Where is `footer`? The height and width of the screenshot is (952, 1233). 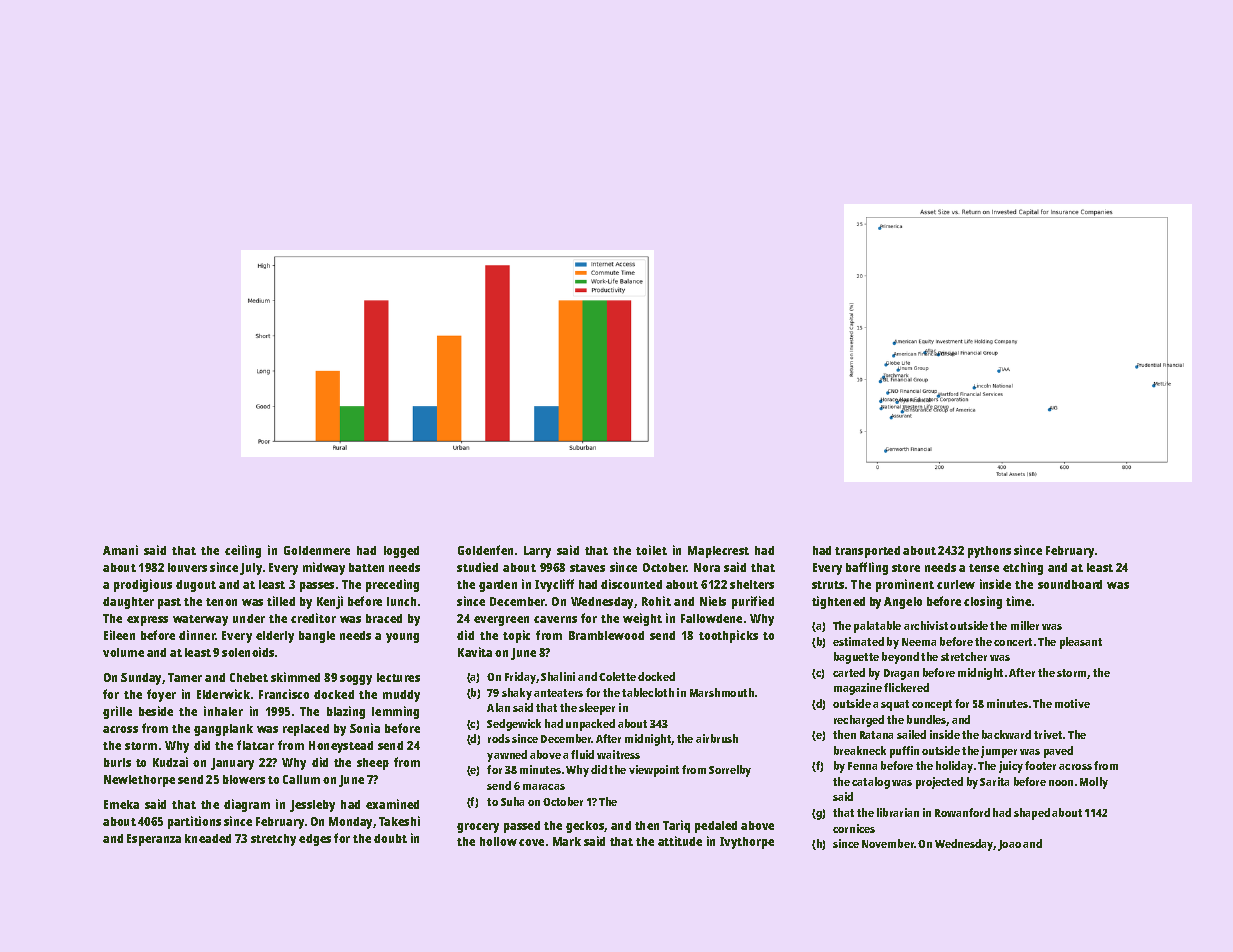
footer is located at coordinates (1040, 765).
